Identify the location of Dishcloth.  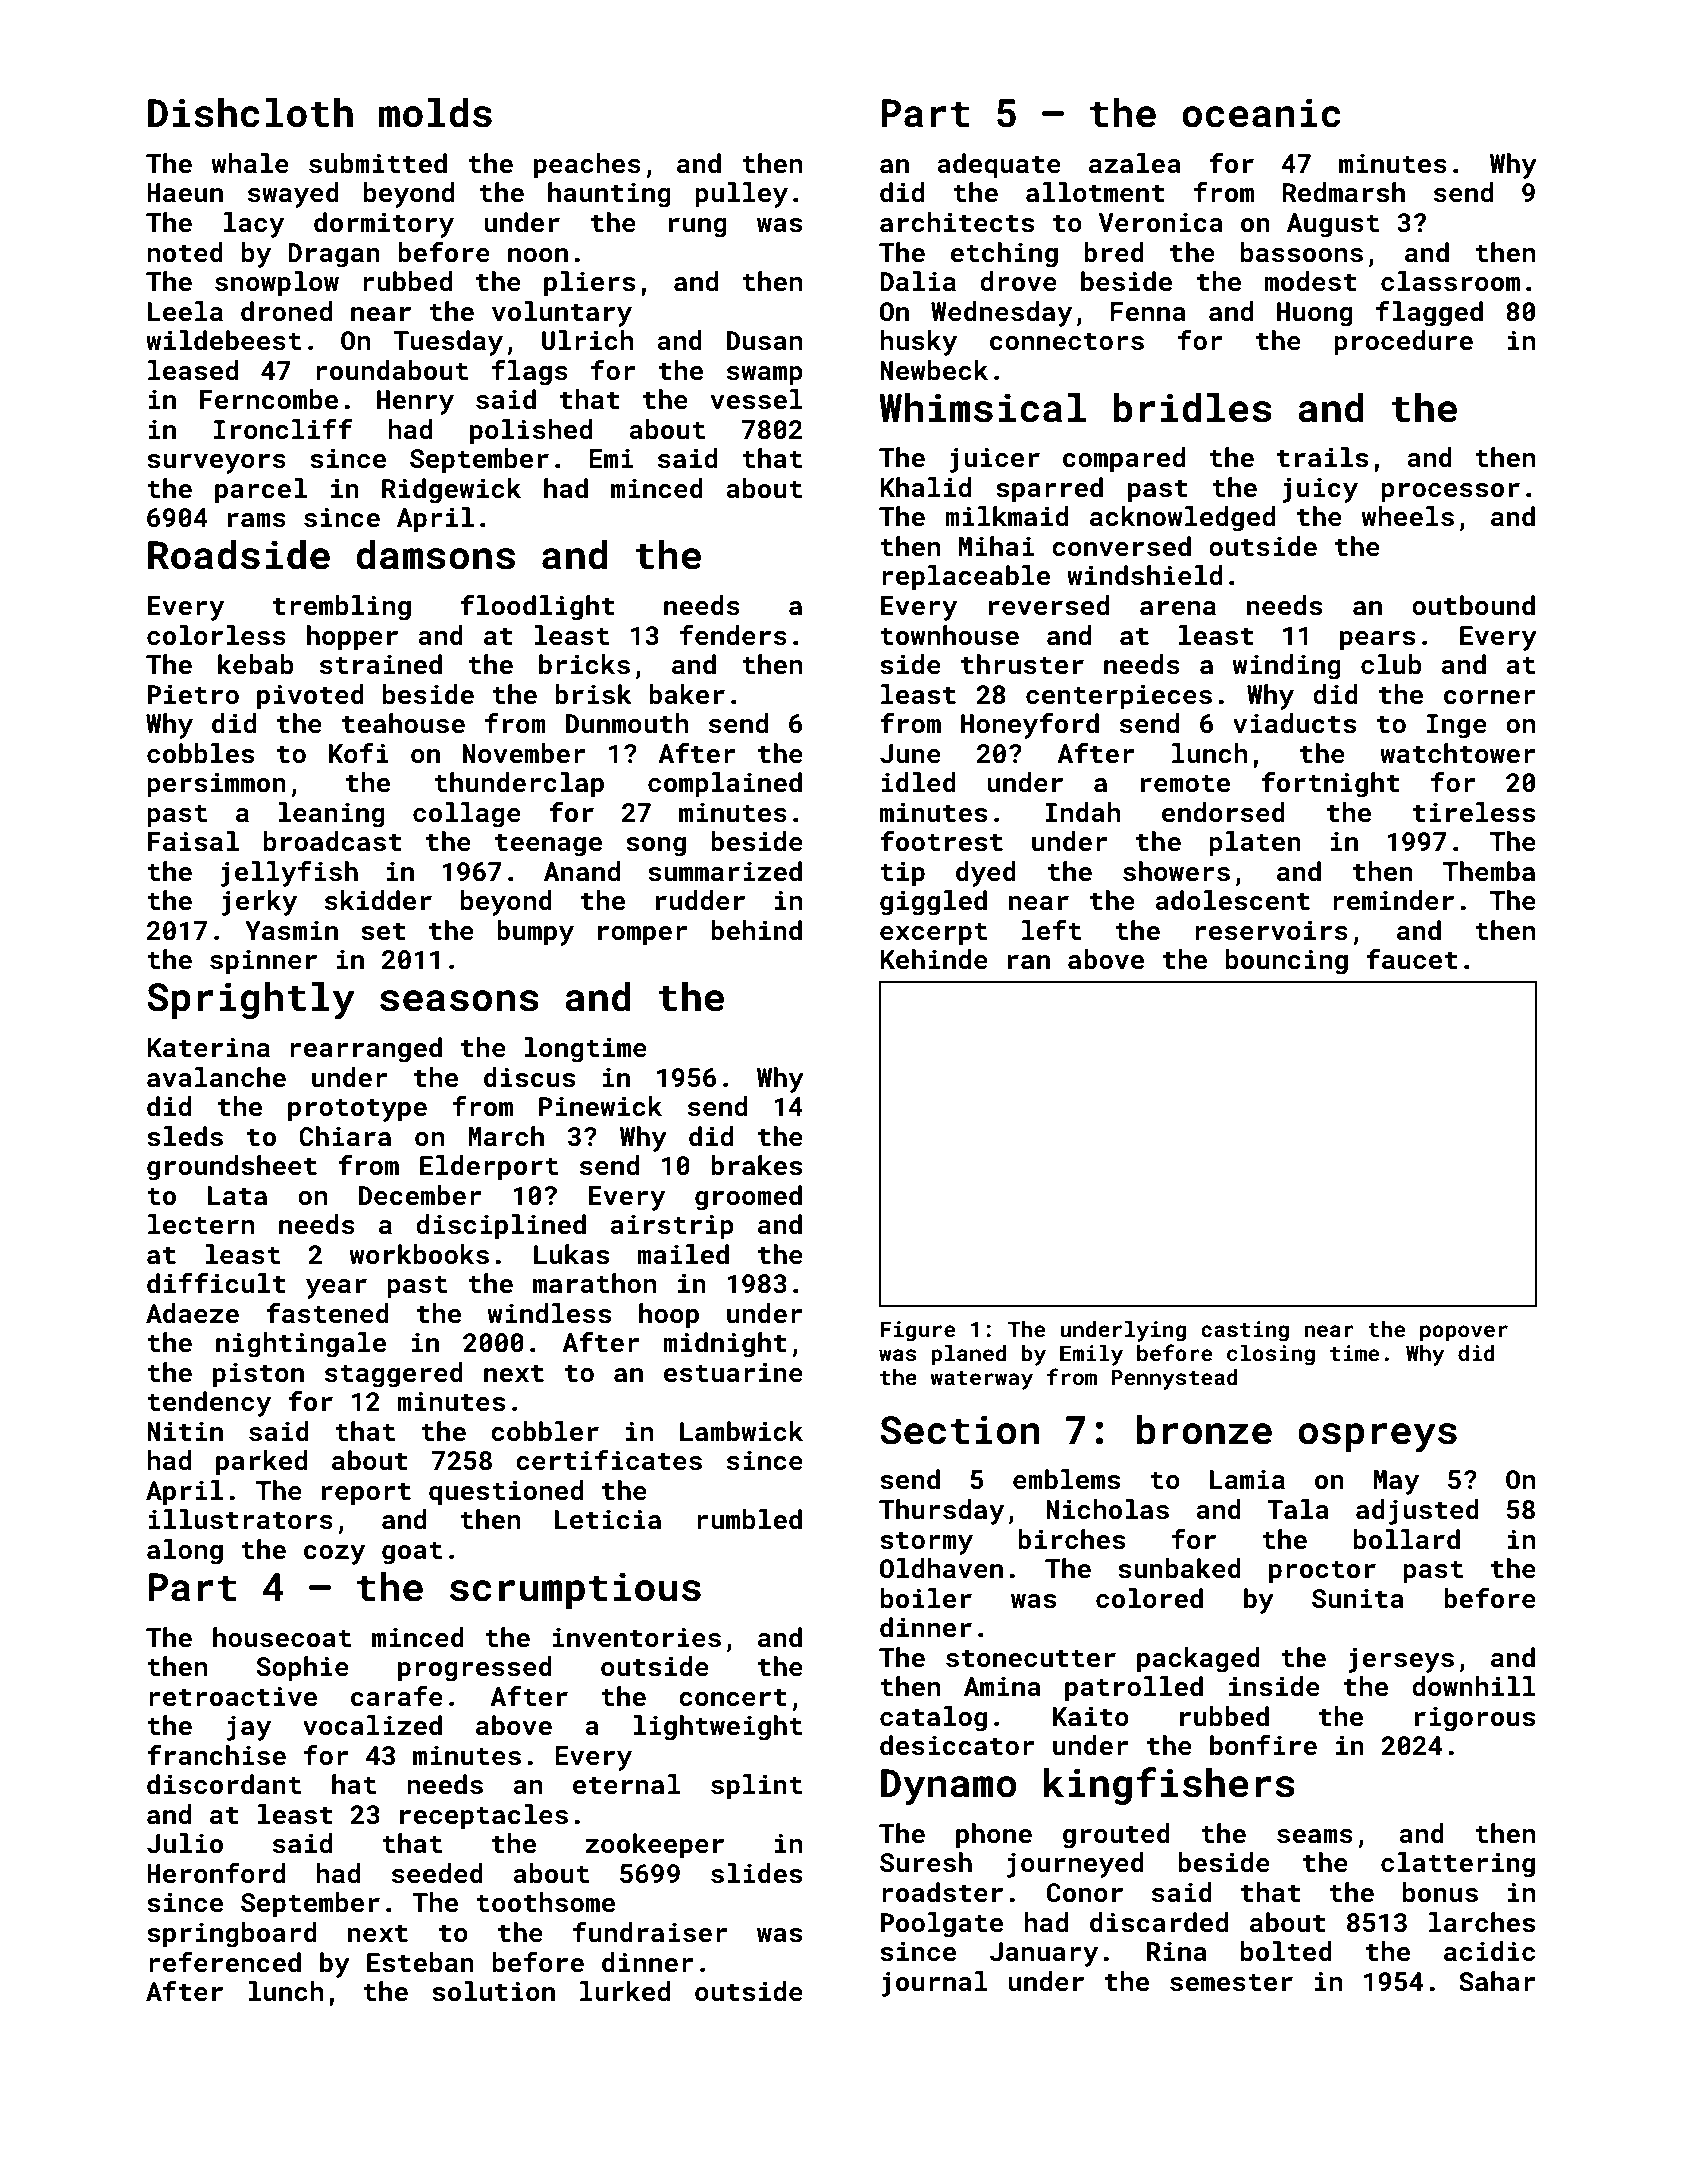
(250, 113).
